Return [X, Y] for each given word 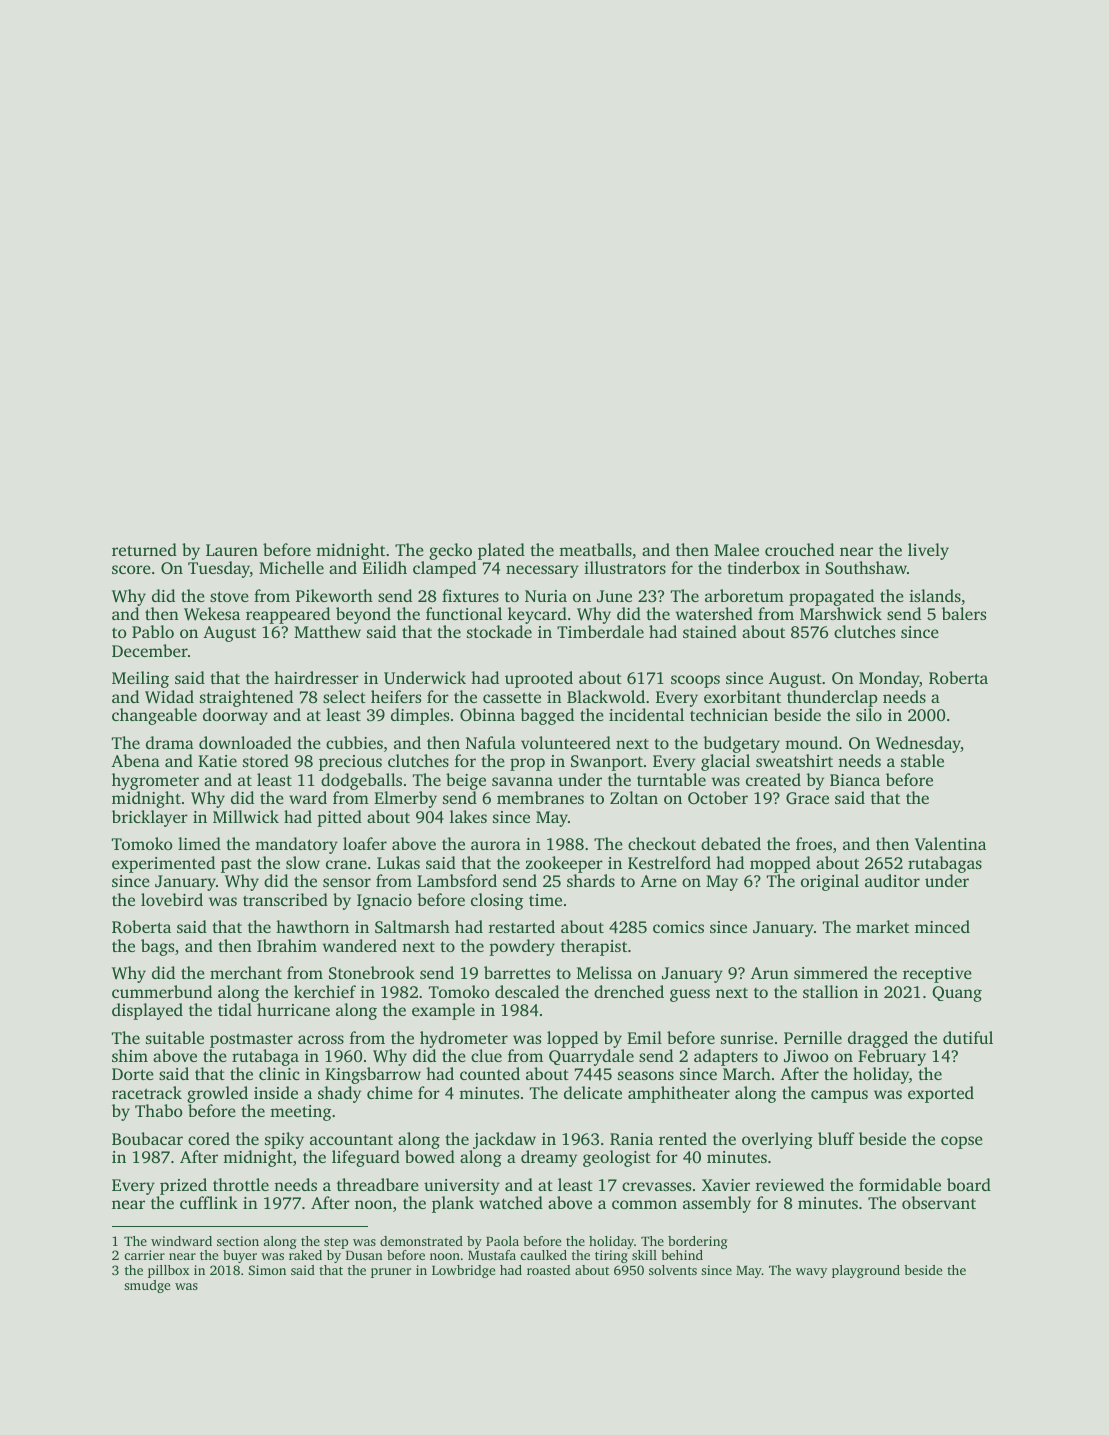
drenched [629, 991]
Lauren [232, 550]
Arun [770, 973]
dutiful [968, 1037]
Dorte [133, 1074]
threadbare [378, 1184]
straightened [246, 698]
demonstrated [421, 1241]
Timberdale [600, 631]
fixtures [470, 595]
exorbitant [742, 696]
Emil [644, 1037]
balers [964, 613]
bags [157, 947]
